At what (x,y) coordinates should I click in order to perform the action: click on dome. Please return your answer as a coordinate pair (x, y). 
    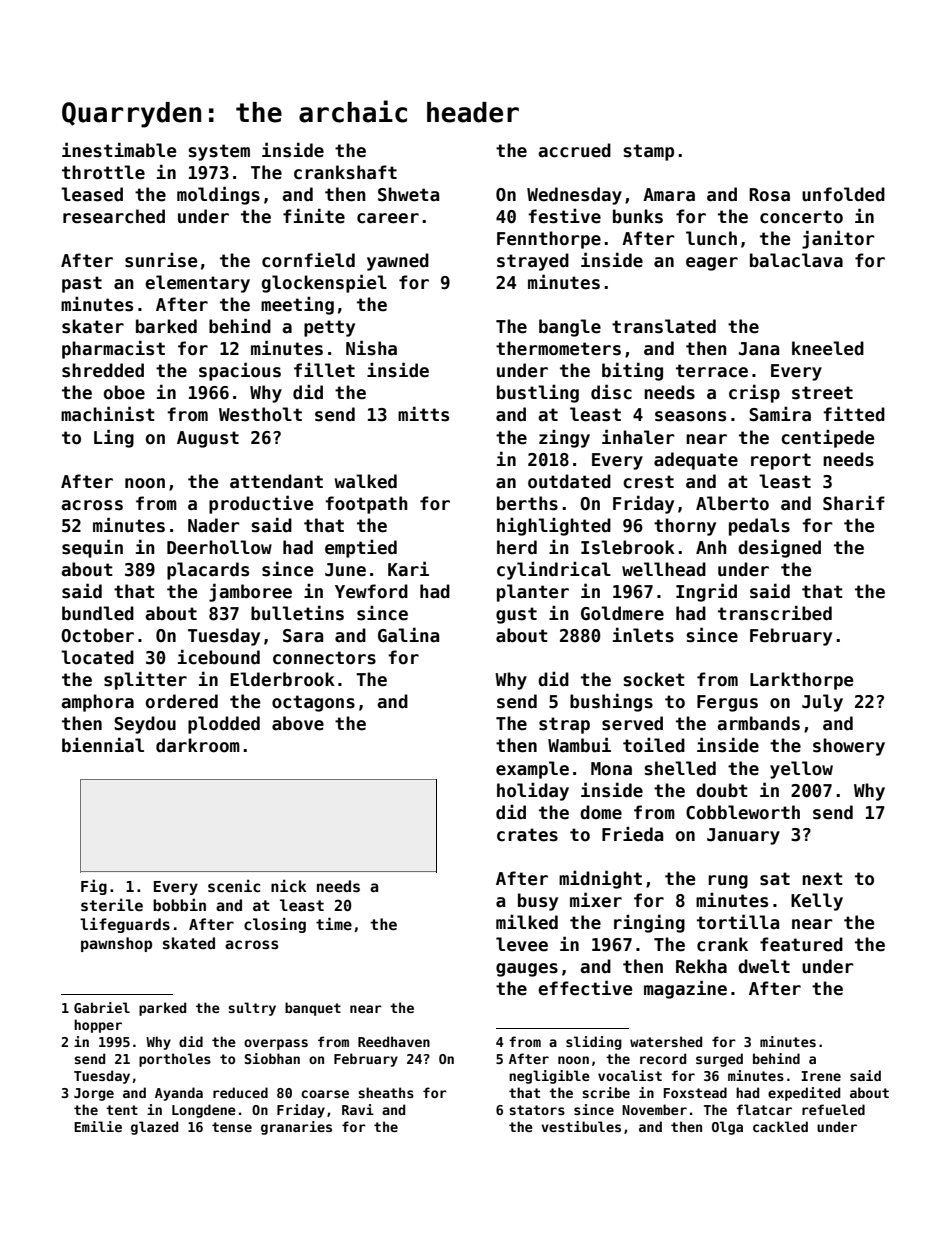
    Looking at the image, I should click on (601, 812).
